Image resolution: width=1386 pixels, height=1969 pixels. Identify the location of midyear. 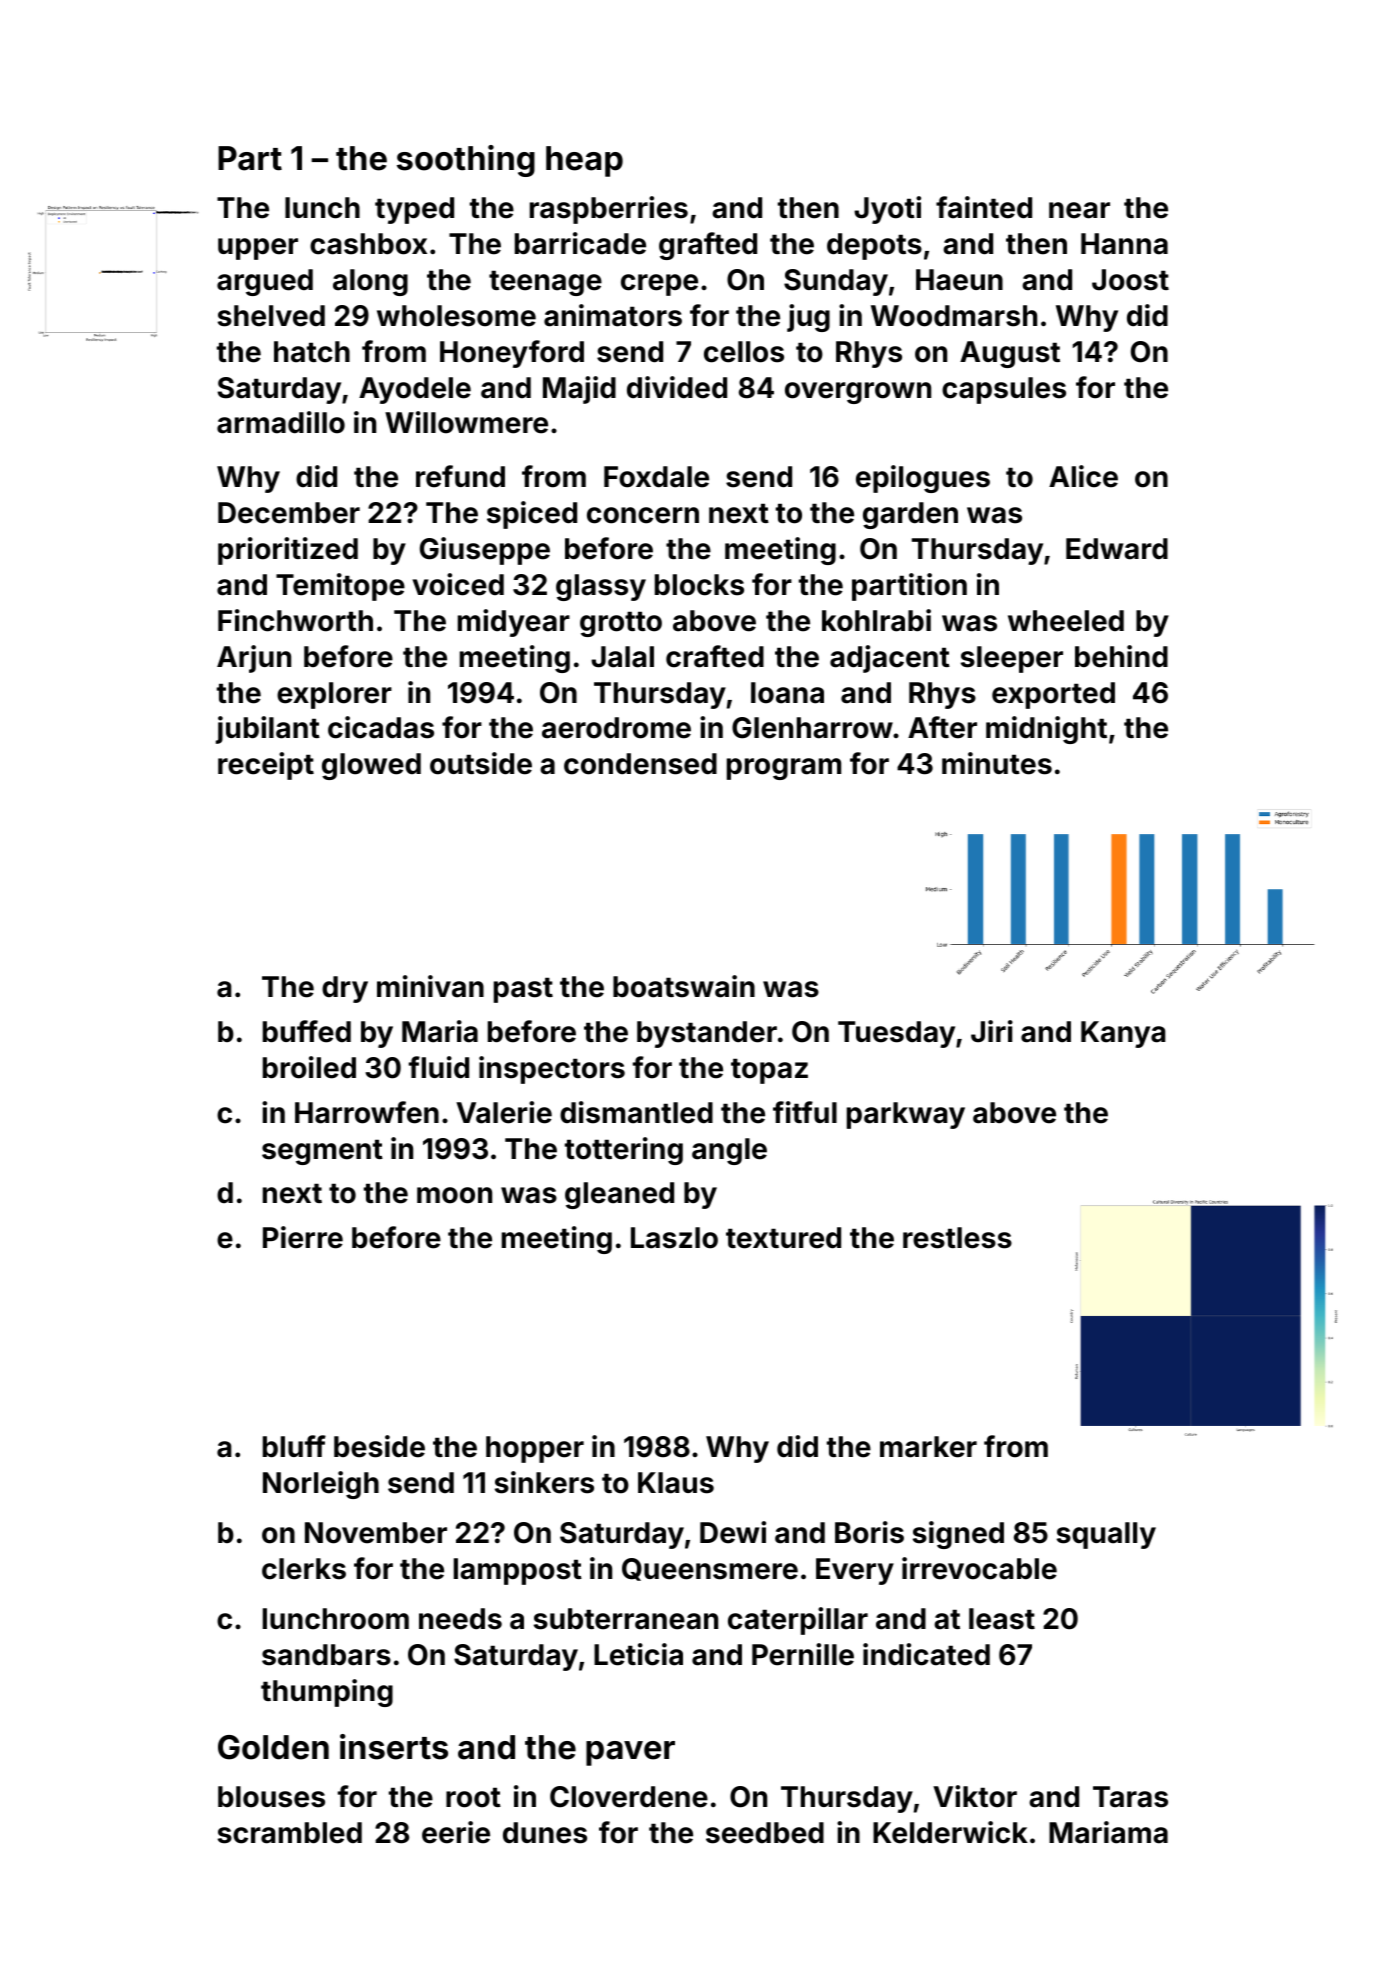
(514, 623).
